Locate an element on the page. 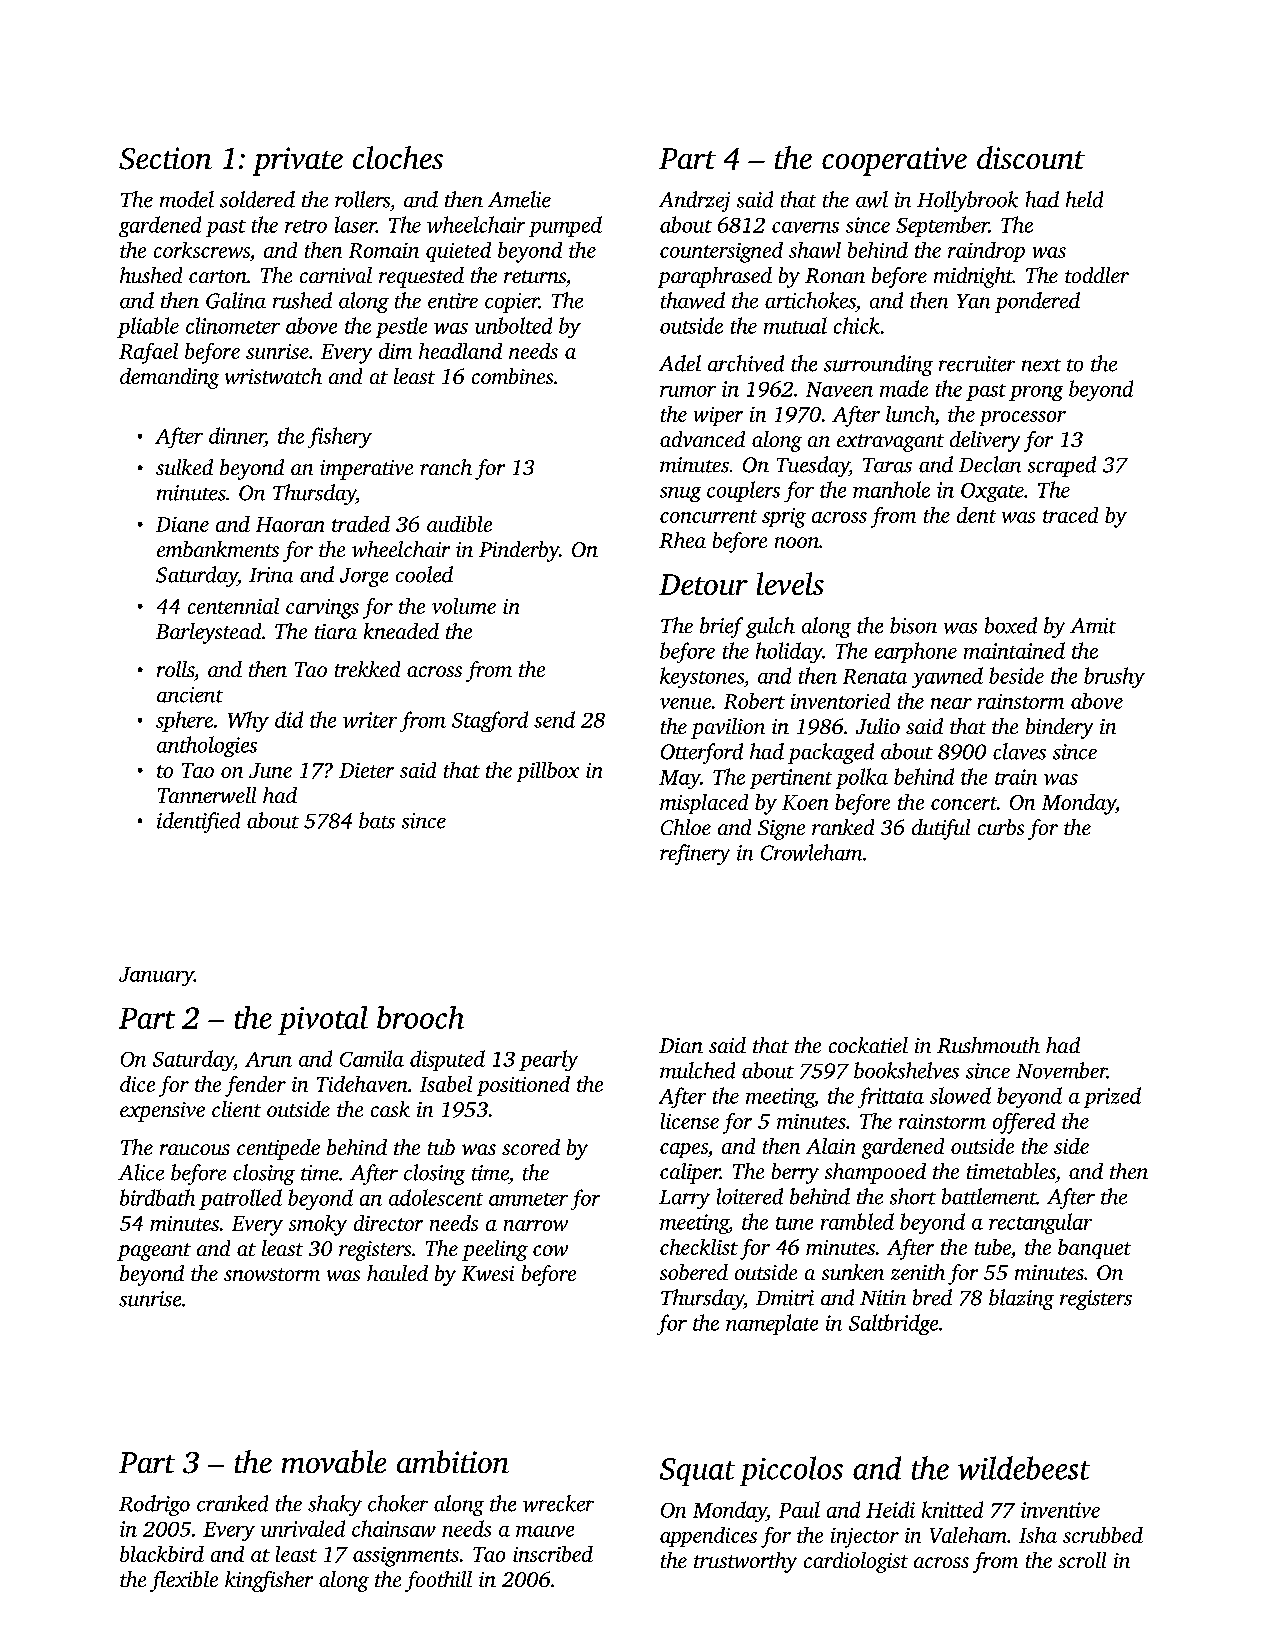 The image size is (1268, 1641). trekked is located at coordinates (367, 669).
